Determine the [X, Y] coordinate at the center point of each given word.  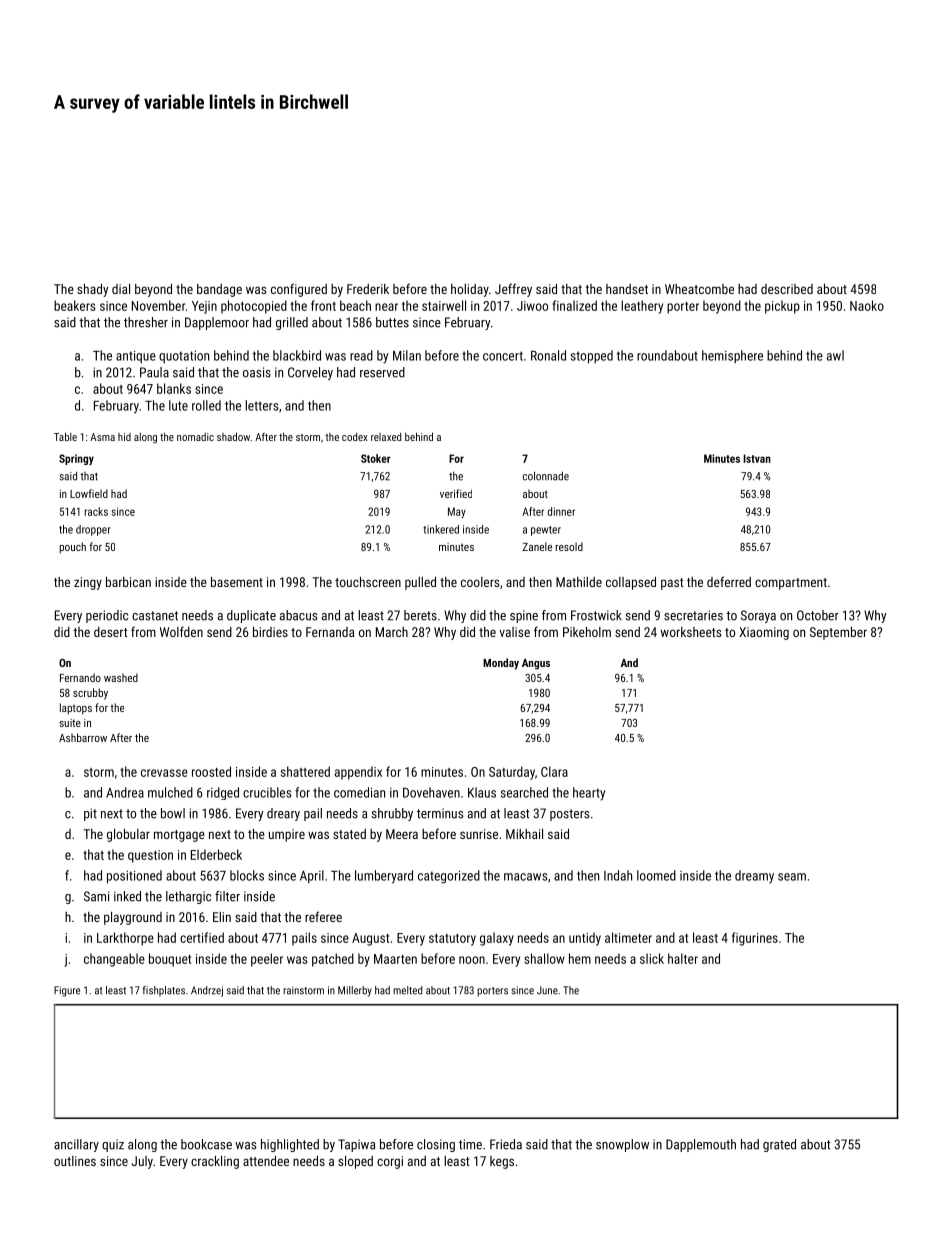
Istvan [757, 458]
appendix [358, 773]
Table [65, 436]
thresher [146, 322]
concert [503, 356]
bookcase [206, 1144]
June [547, 990]
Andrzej [207, 991]
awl [835, 355]
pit [90, 814]
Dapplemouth [701, 1145]
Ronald [548, 355]
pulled [420, 583]
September [838, 633]
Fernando [80, 677]
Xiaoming [764, 633]
